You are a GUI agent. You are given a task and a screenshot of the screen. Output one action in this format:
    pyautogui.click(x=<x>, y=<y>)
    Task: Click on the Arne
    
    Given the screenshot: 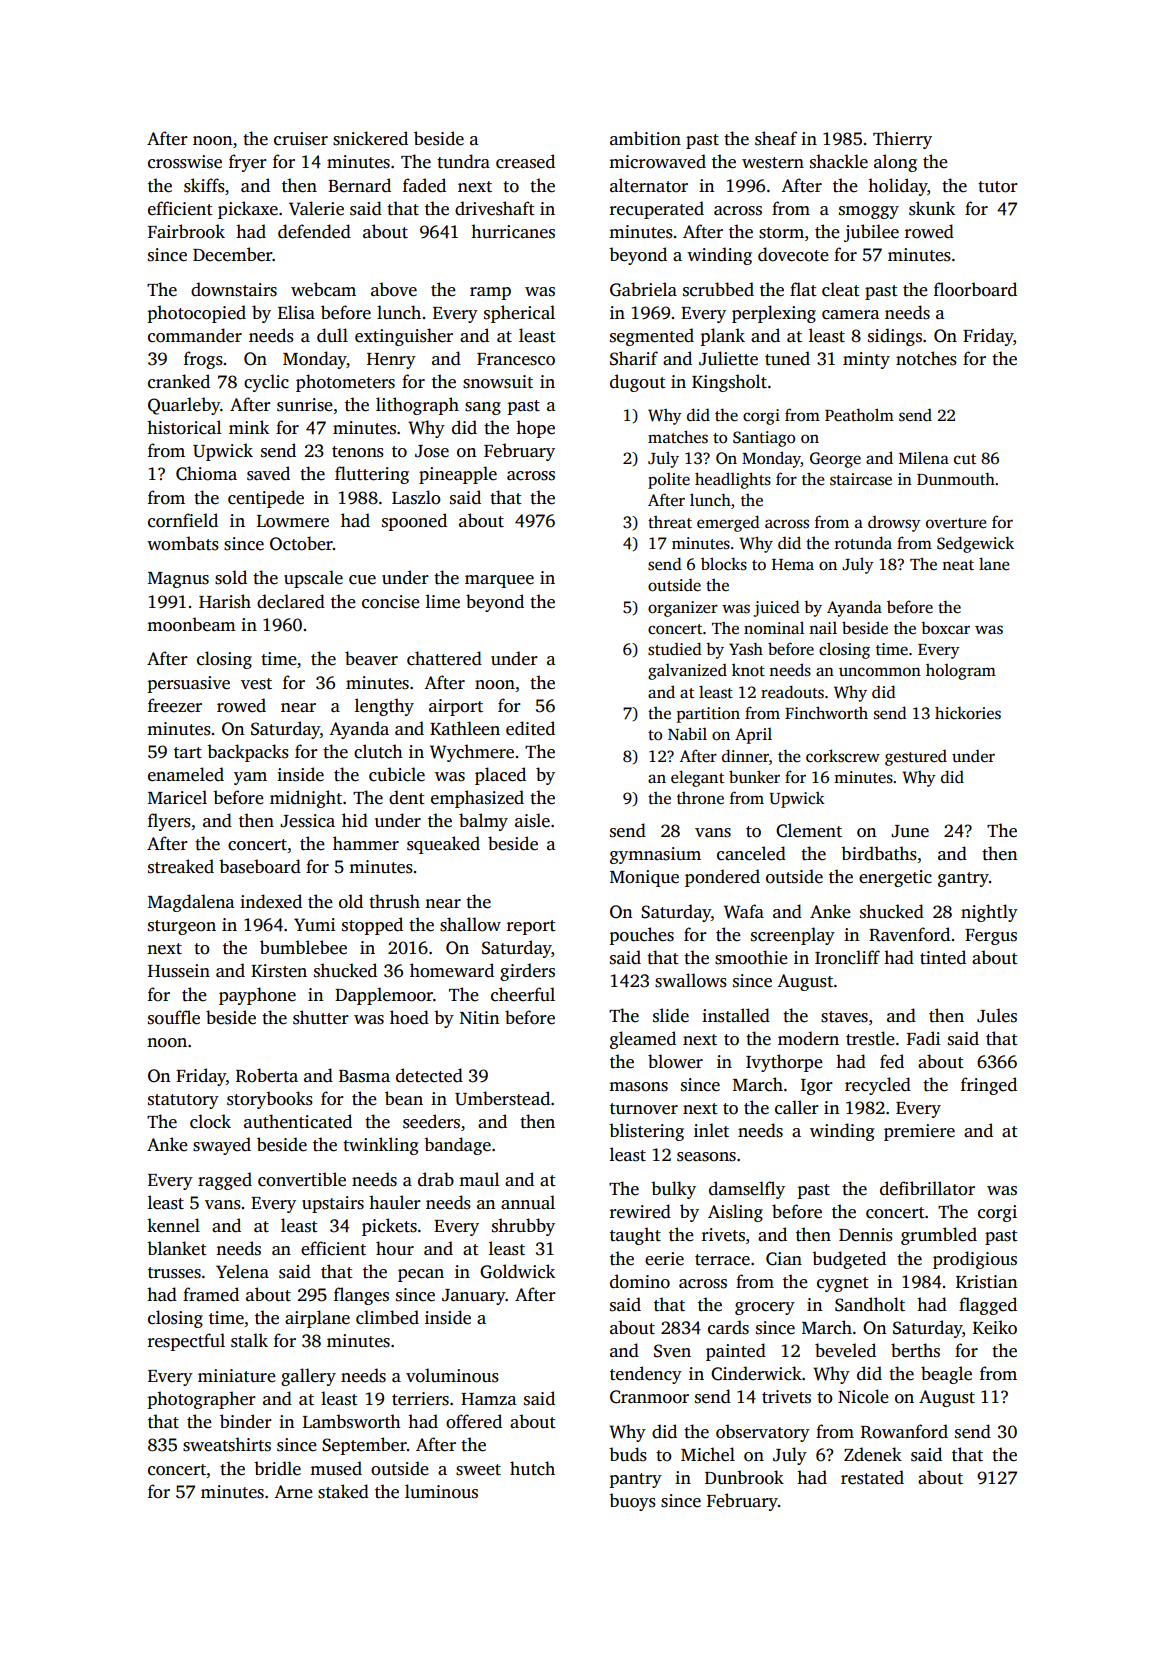 What is the action you would take?
    pyautogui.click(x=293, y=1492)
